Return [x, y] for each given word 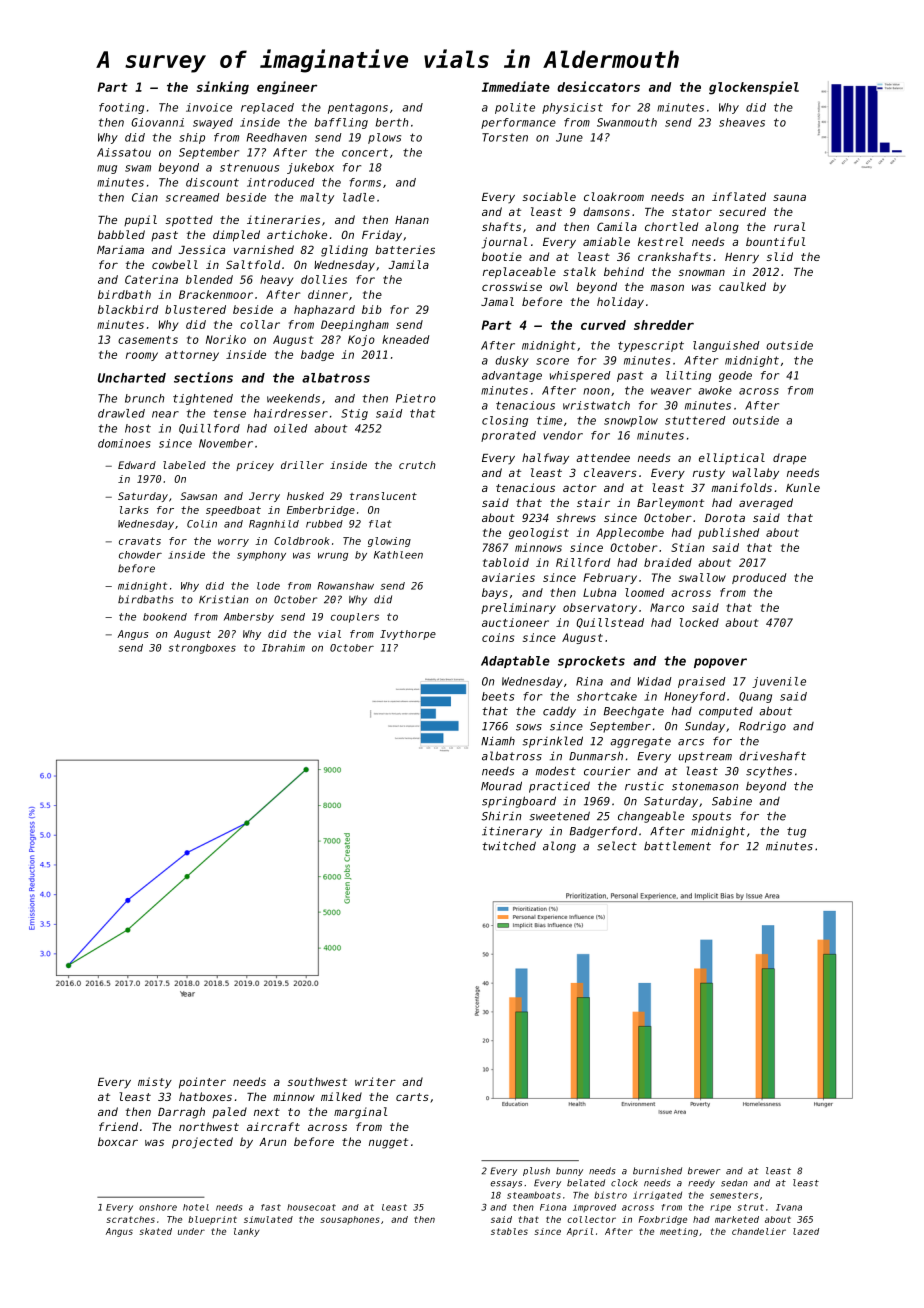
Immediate [516, 86]
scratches [130, 1219]
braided [668, 562]
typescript [651, 346]
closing [505, 421]
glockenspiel [754, 88]
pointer [202, 1083]
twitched [509, 846]
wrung [333, 556]
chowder [140, 555]
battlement [677, 846]
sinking [223, 88]
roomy [142, 356]
